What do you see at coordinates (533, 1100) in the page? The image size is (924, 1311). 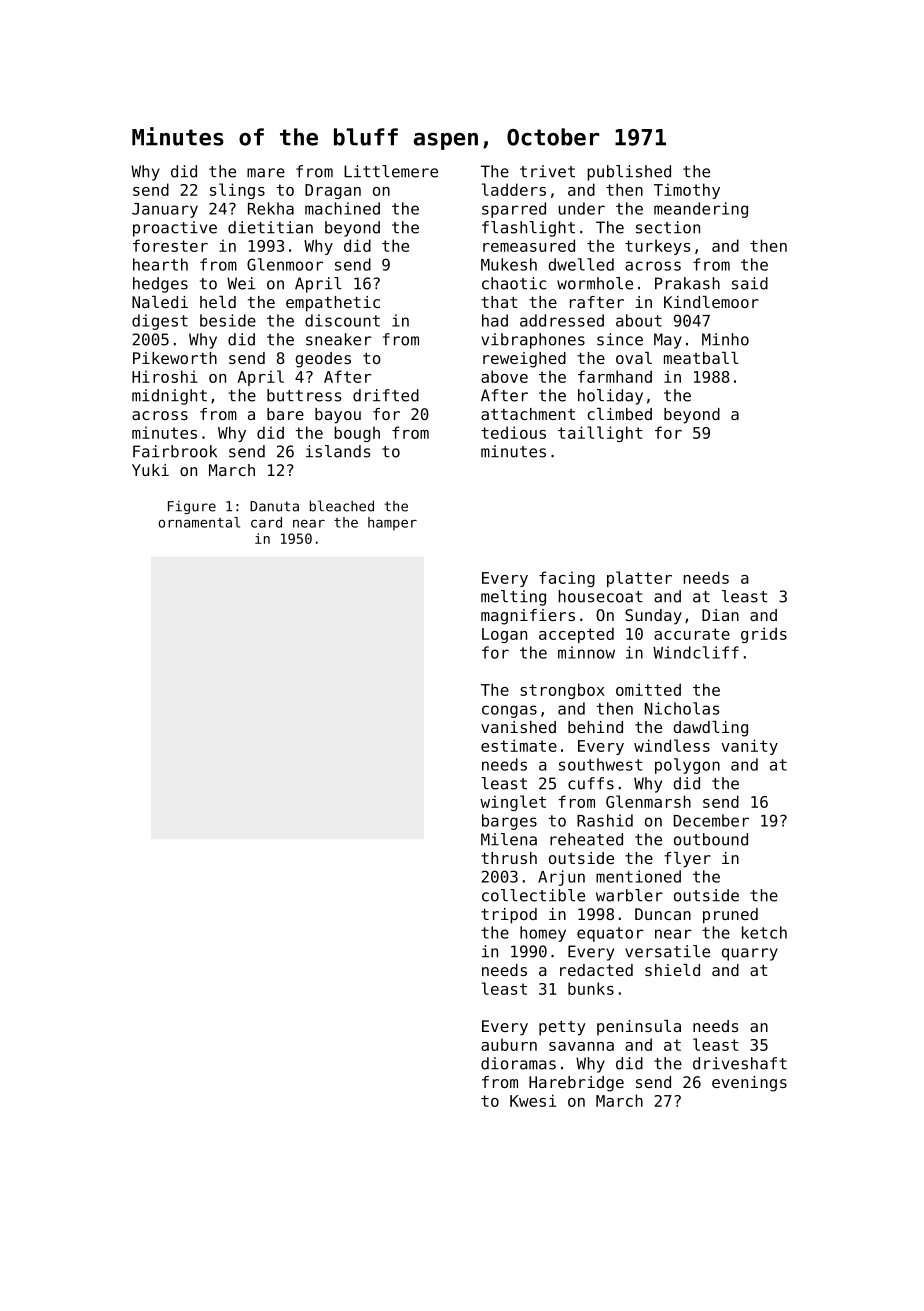 I see `Kwesi` at bounding box center [533, 1100].
